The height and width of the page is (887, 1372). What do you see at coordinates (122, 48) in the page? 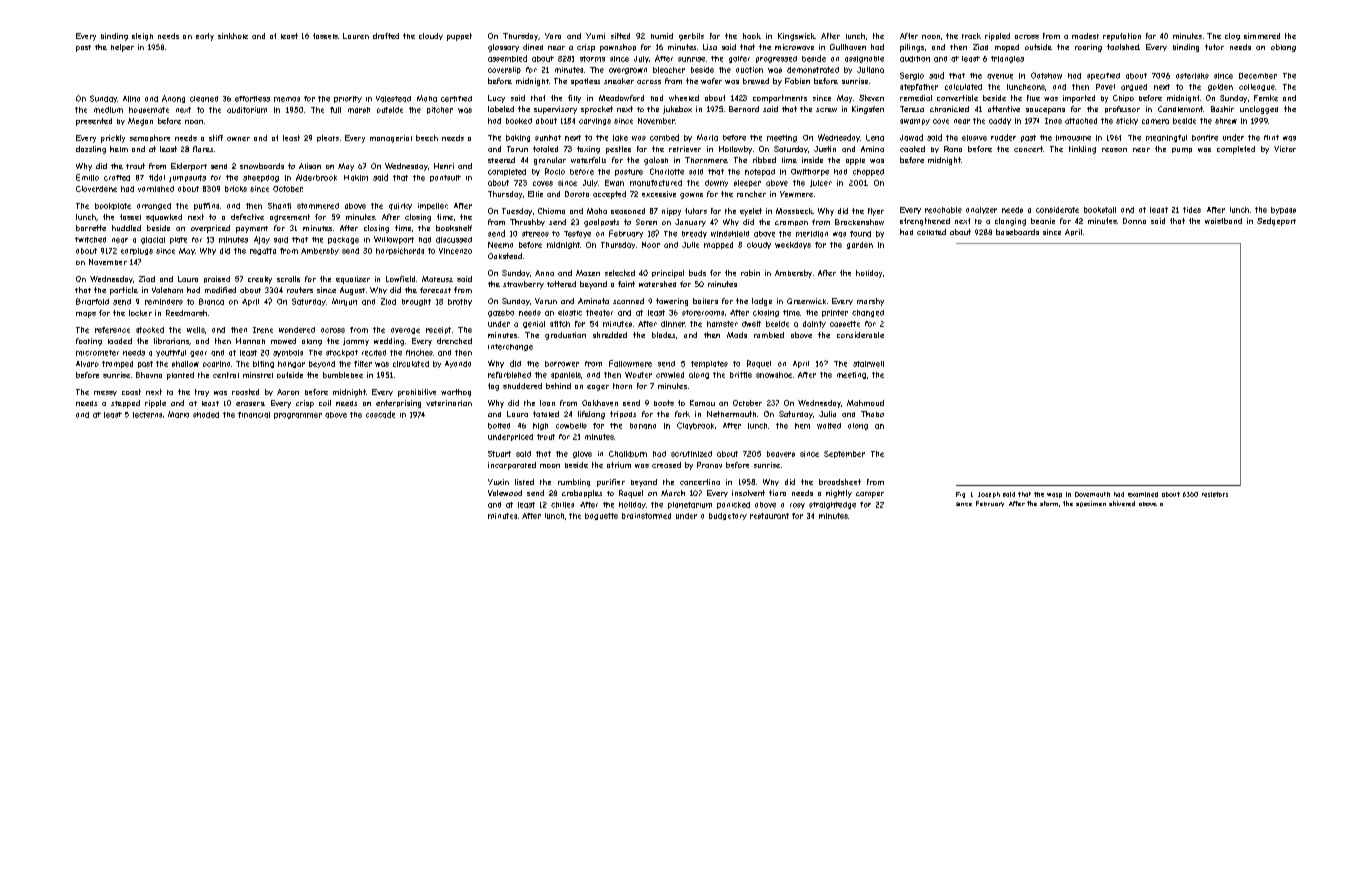
I see `helper` at bounding box center [122, 48].
